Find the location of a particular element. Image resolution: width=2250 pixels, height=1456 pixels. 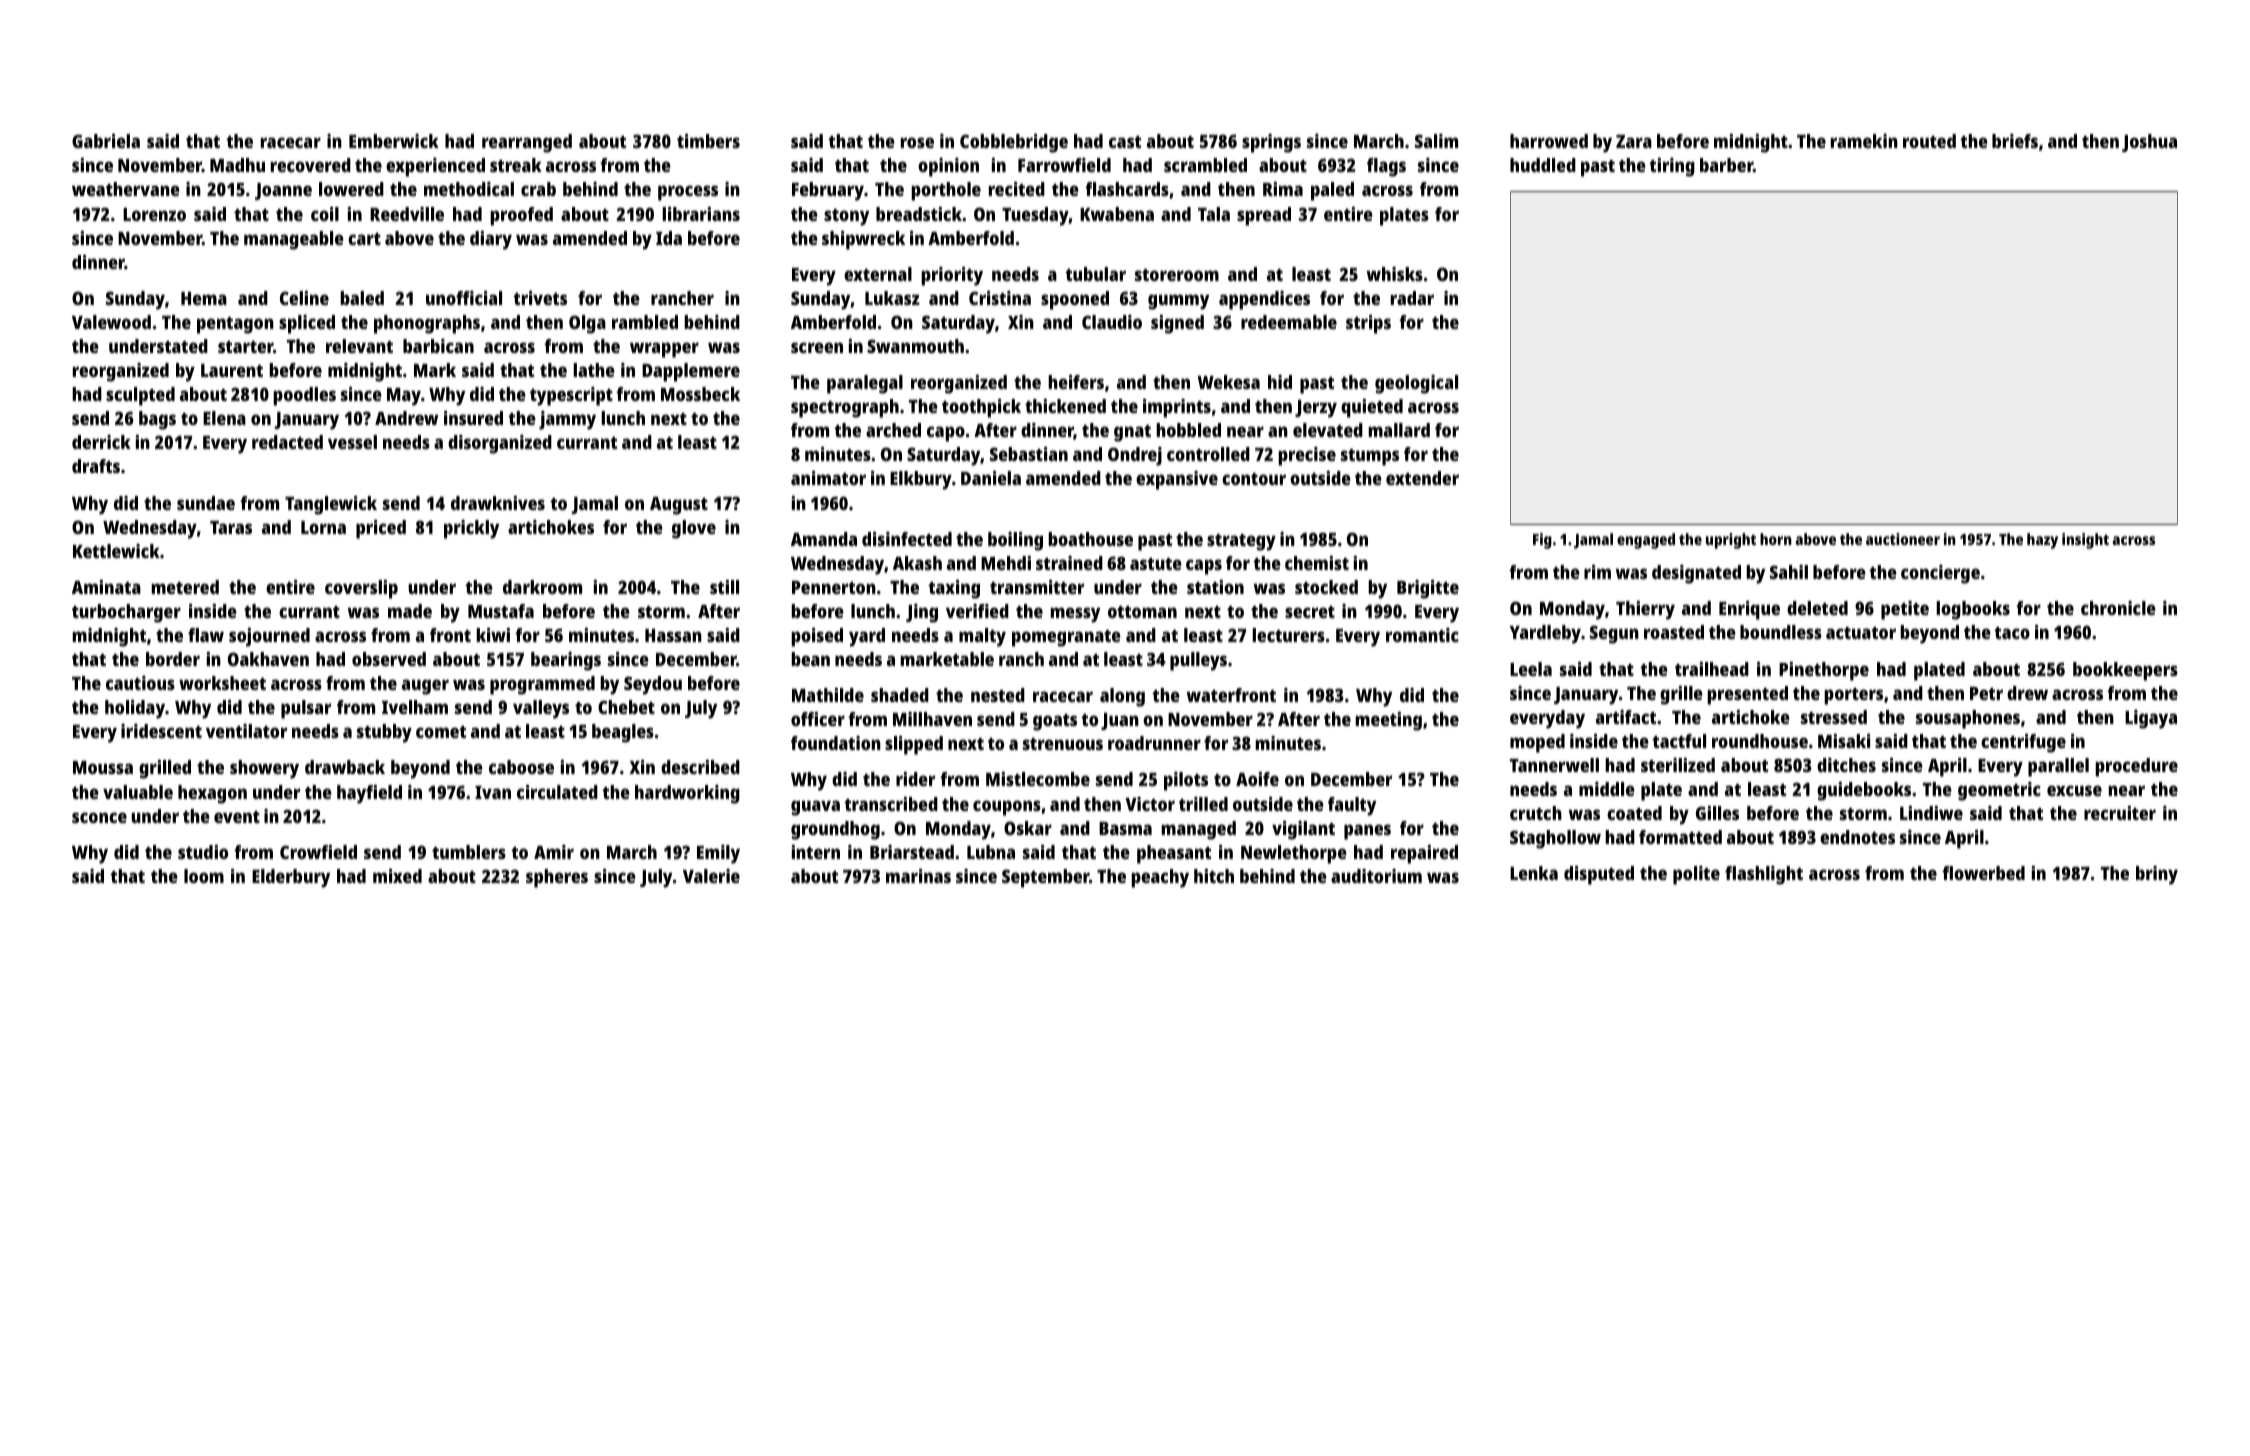

screen is located at coordinates (817, 347).
